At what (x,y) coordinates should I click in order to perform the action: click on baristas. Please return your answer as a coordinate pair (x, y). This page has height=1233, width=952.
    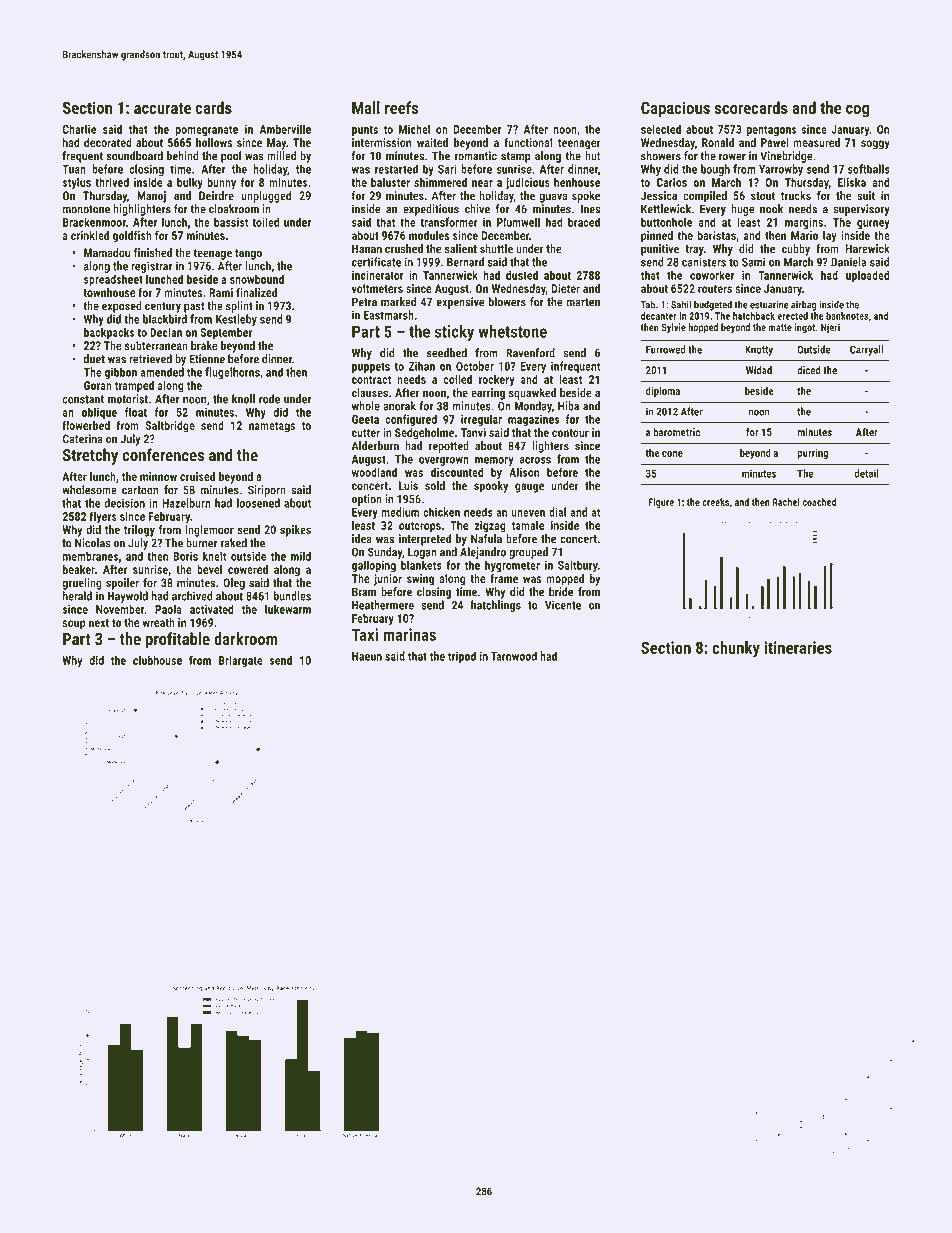
    Looking at the image, I should click on (716, 235).
